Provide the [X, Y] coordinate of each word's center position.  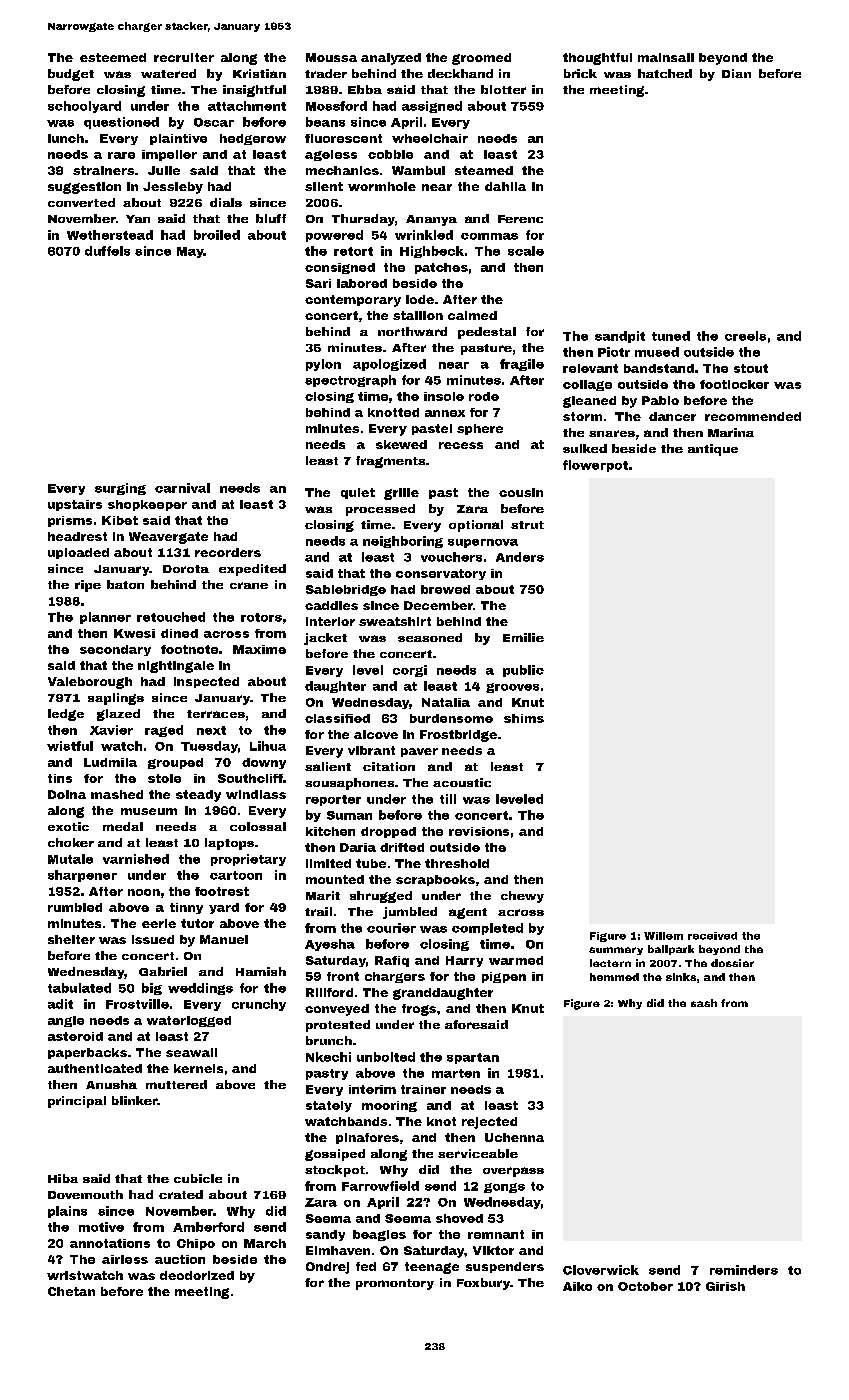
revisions [479, 831]
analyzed [391, 59]
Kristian [259, 73]
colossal [258, 826]
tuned [671, 336]
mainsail [666, 57]
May [190, 252]
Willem [663, 936]
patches [441, 268]
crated [181, 1194]
